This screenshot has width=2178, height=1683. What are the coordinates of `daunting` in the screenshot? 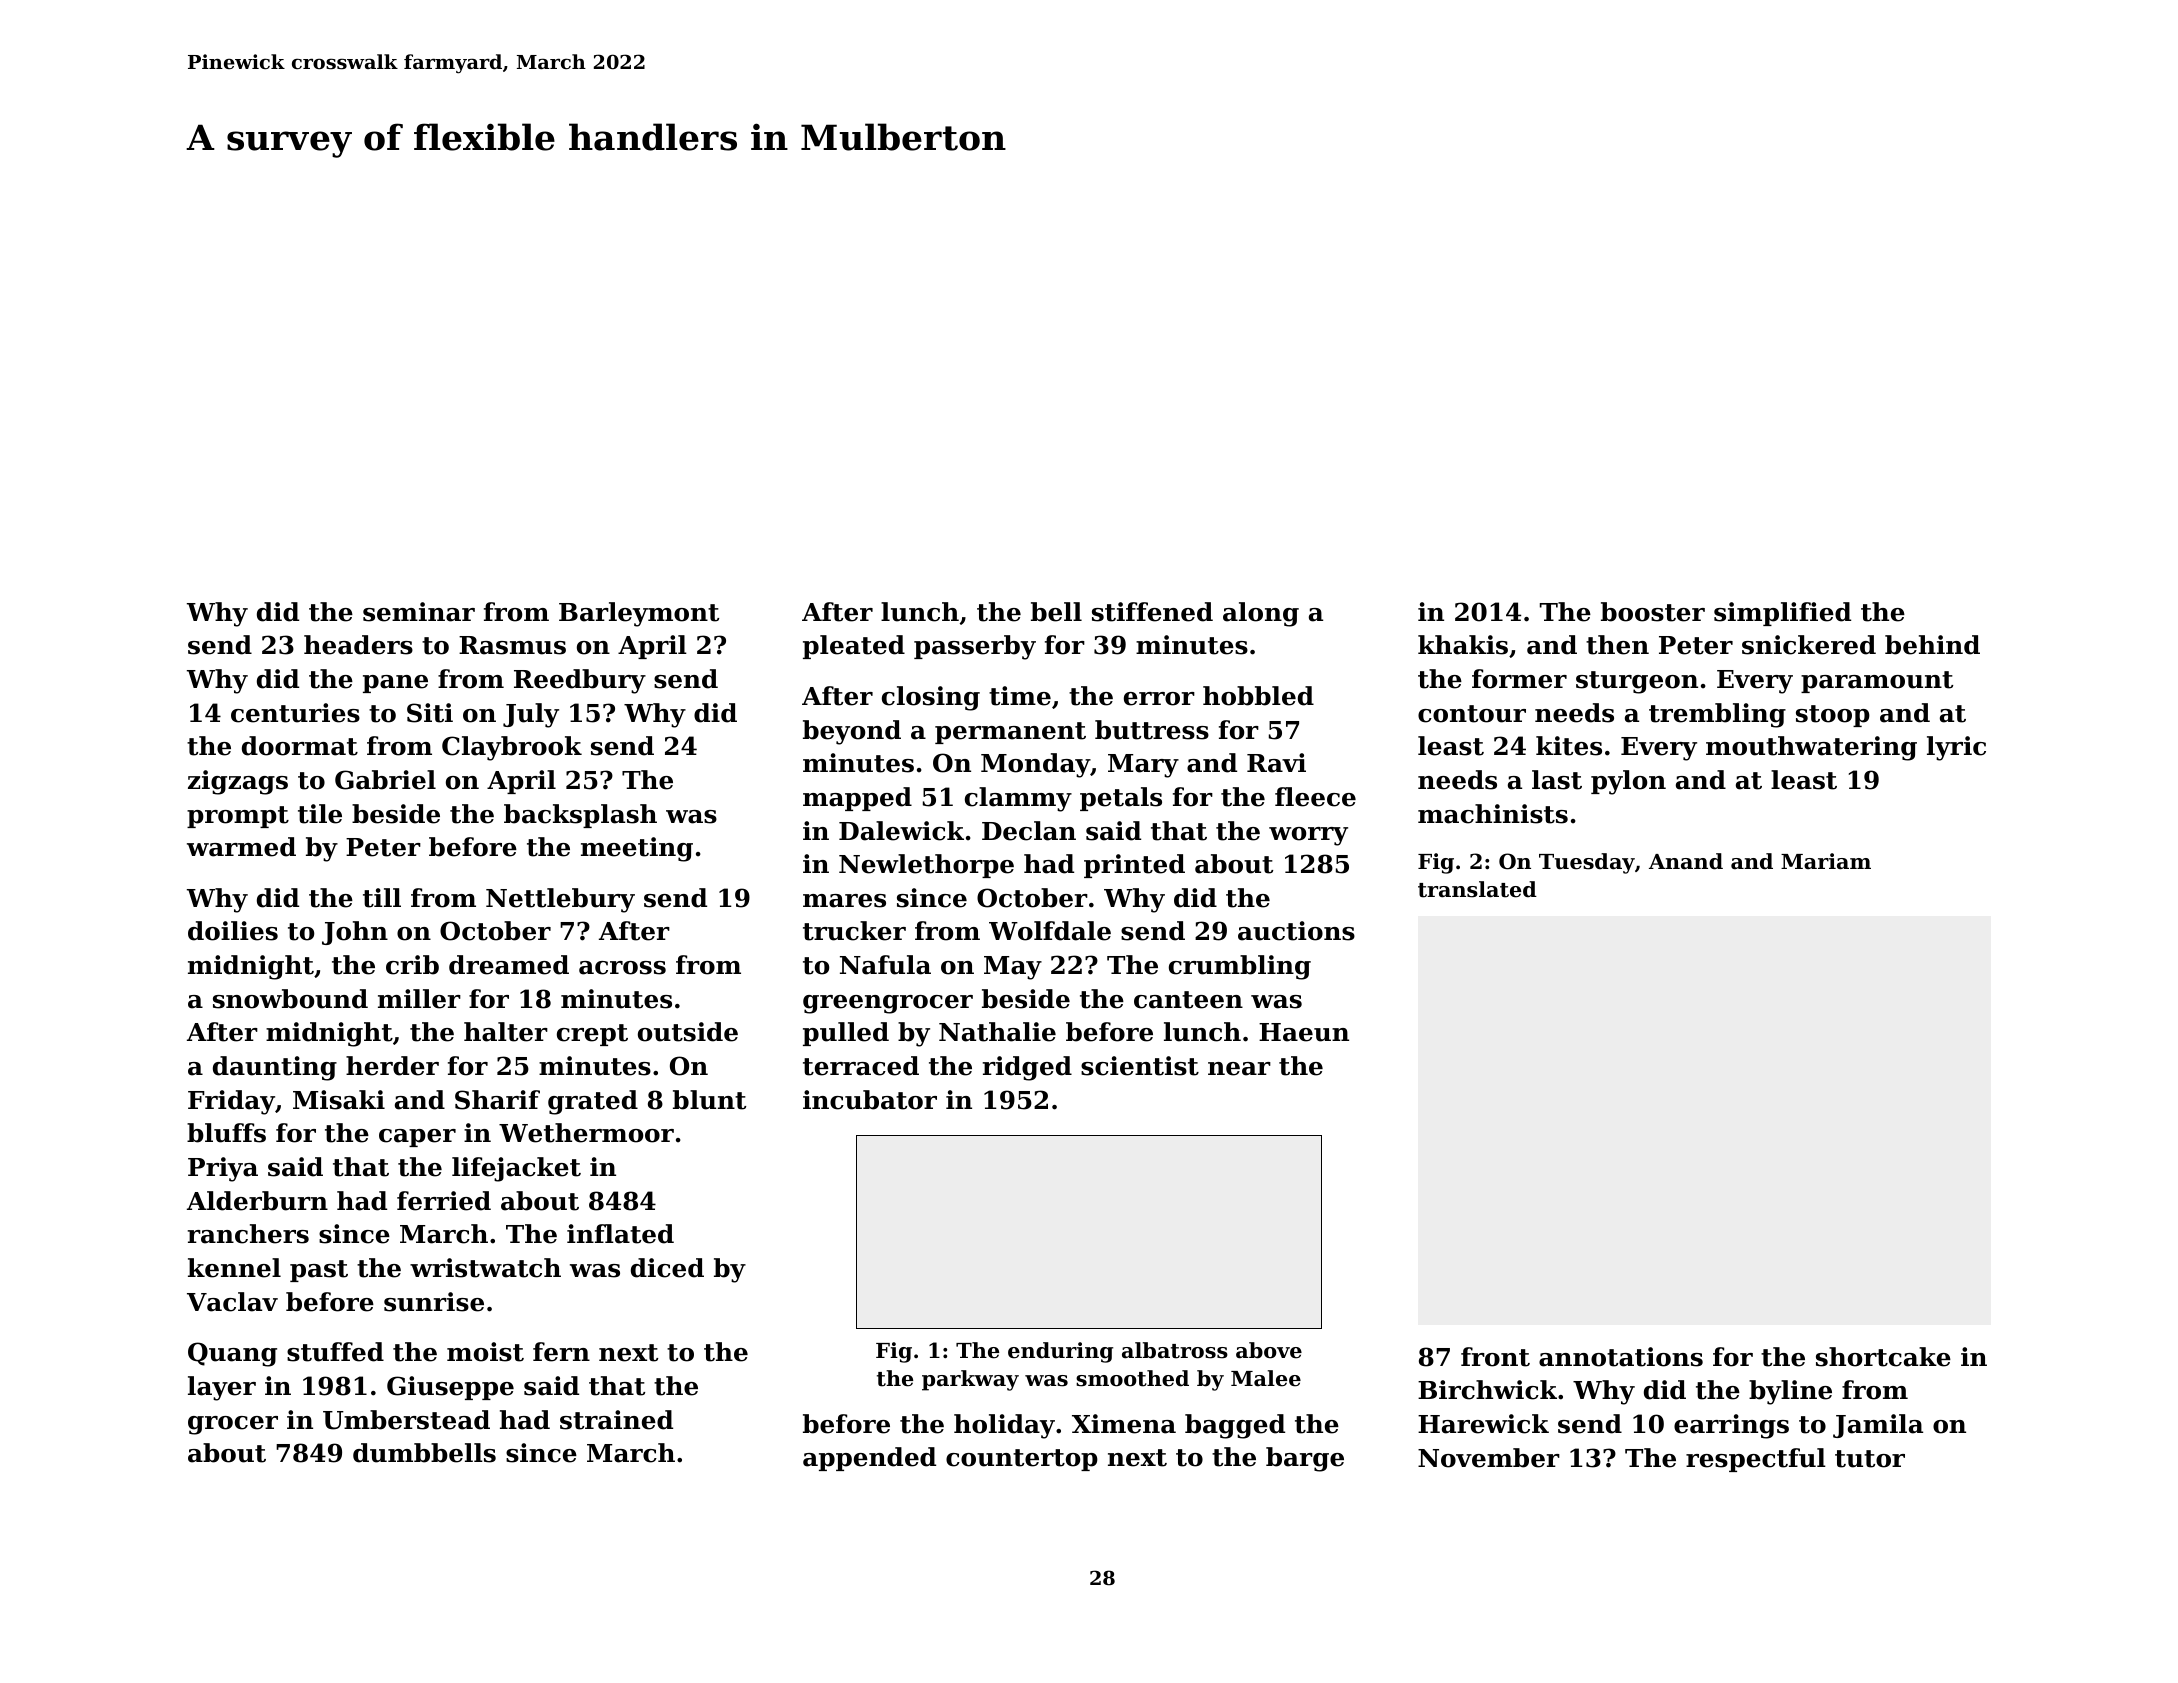 It's located at (275, 1068).
